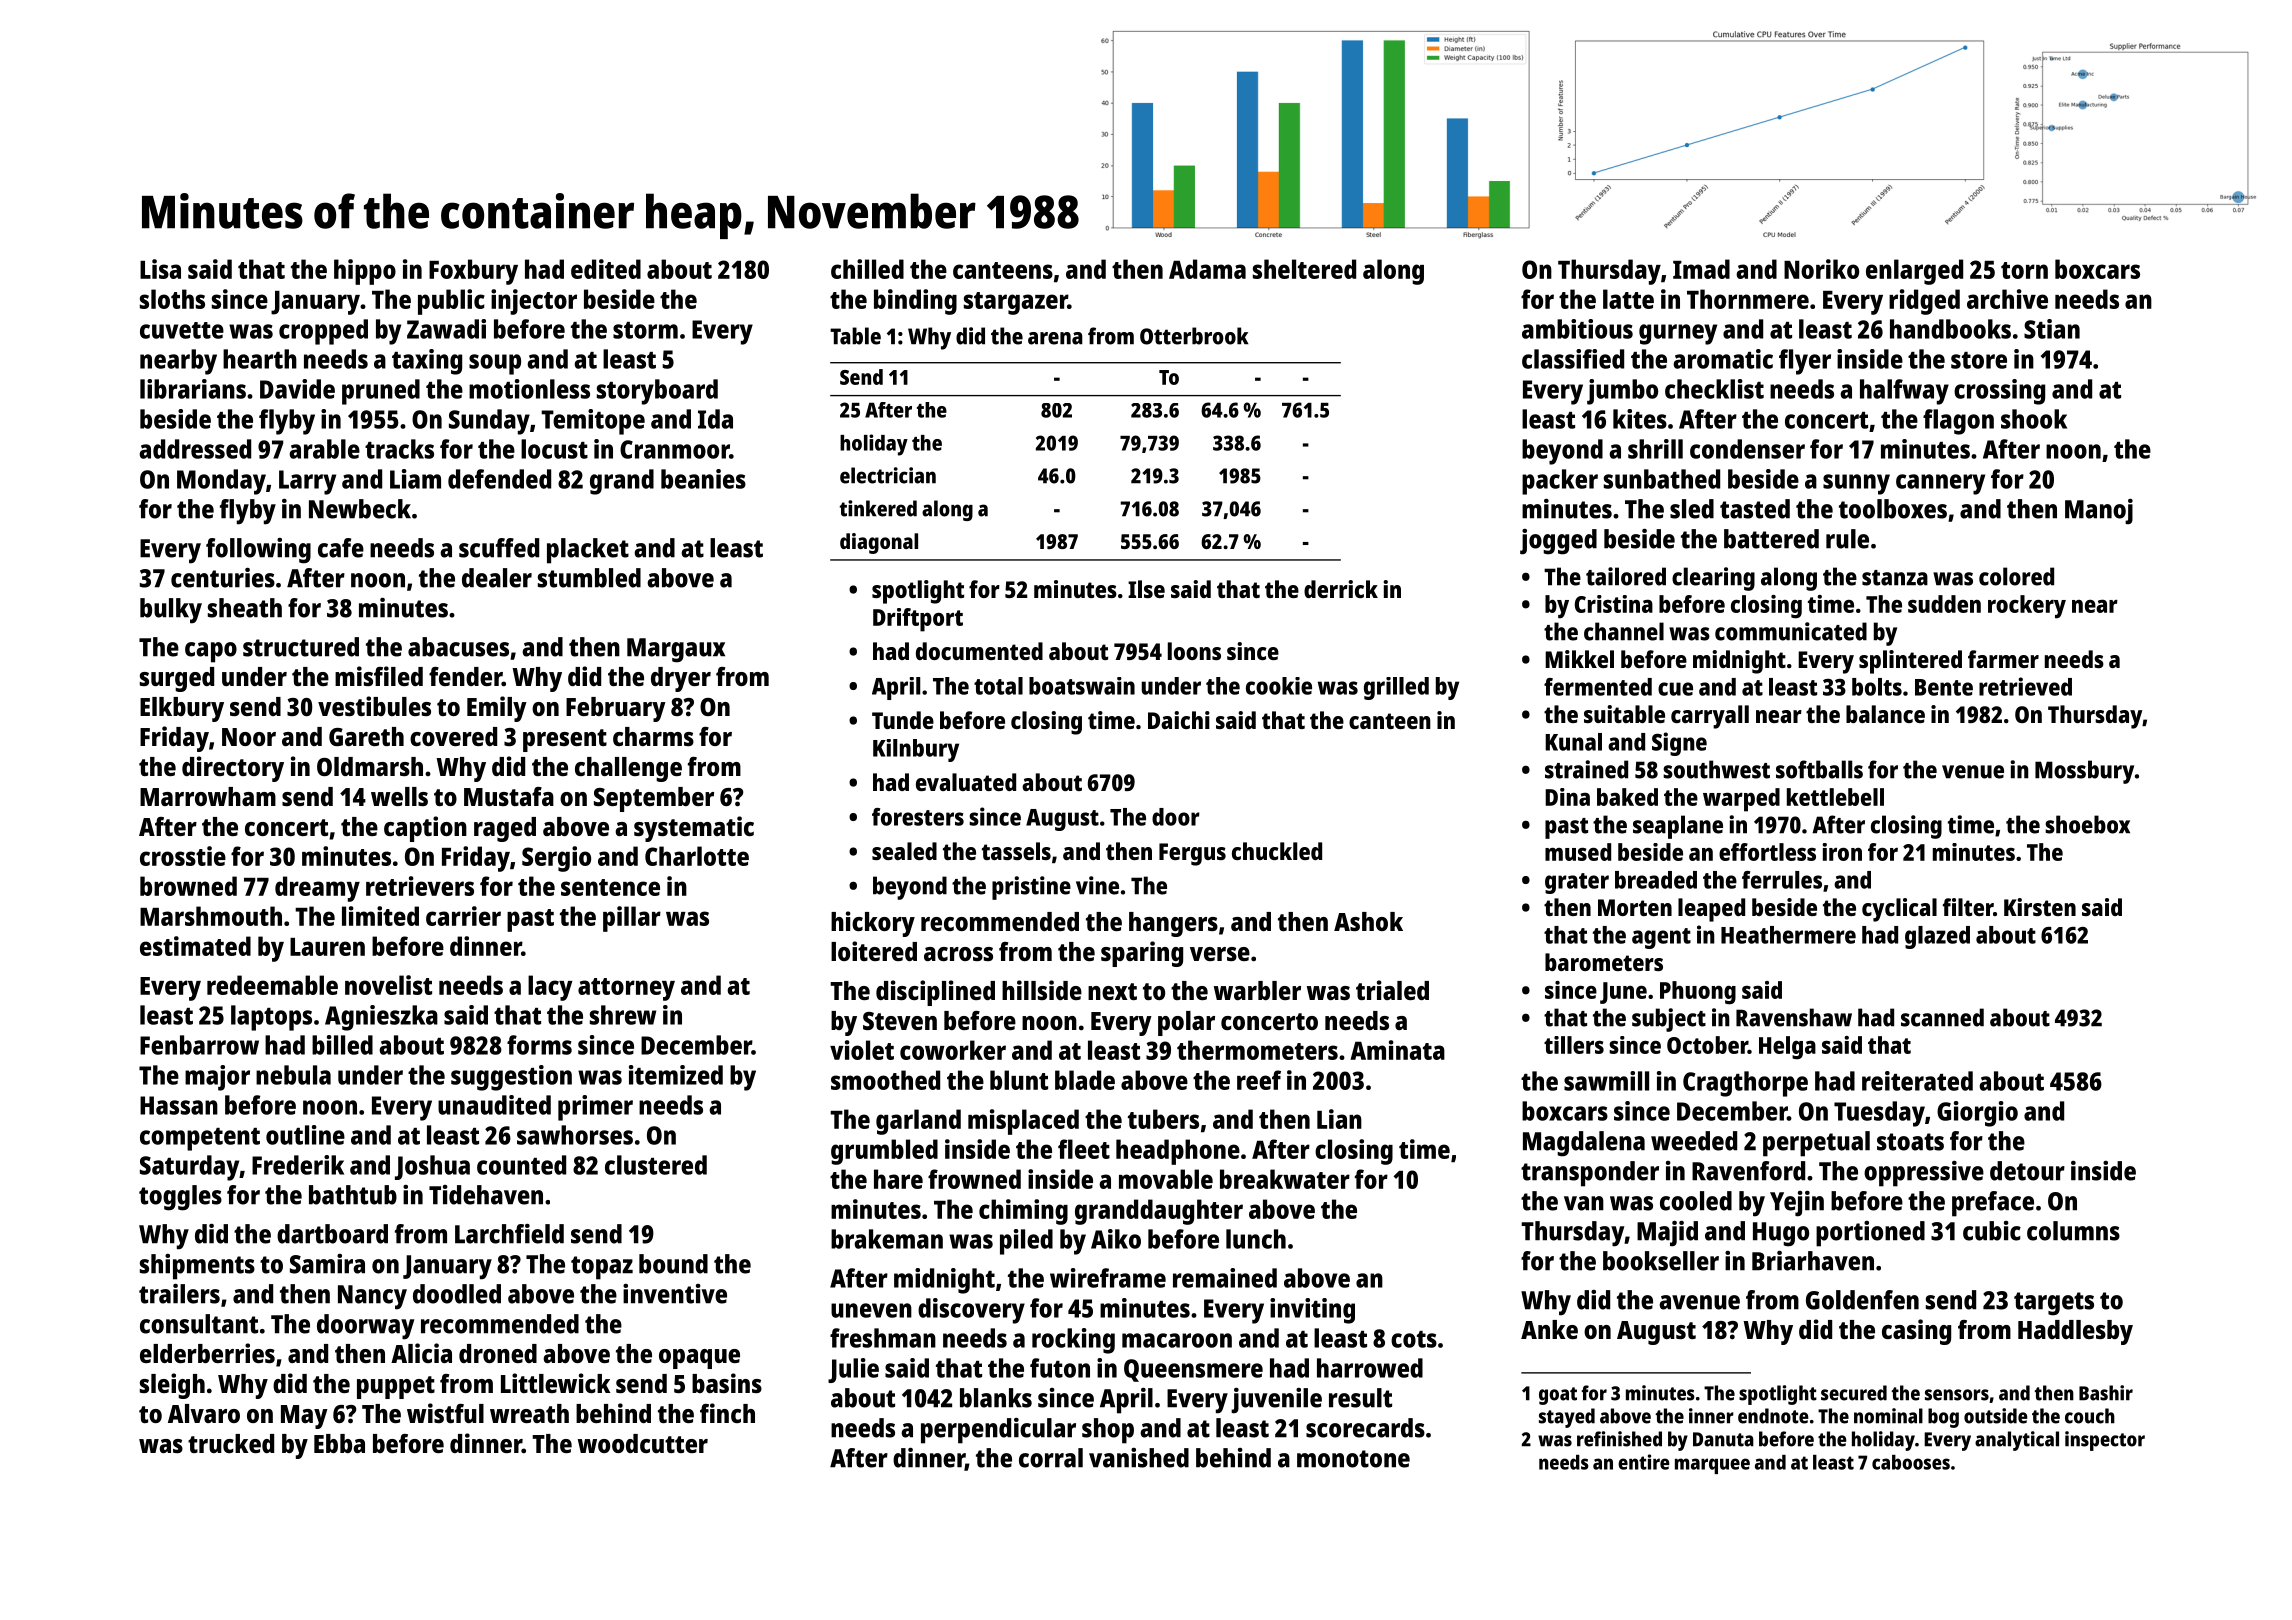 This page has height=1620, width=2292. I want to click on sentence, so click(610, 887).
